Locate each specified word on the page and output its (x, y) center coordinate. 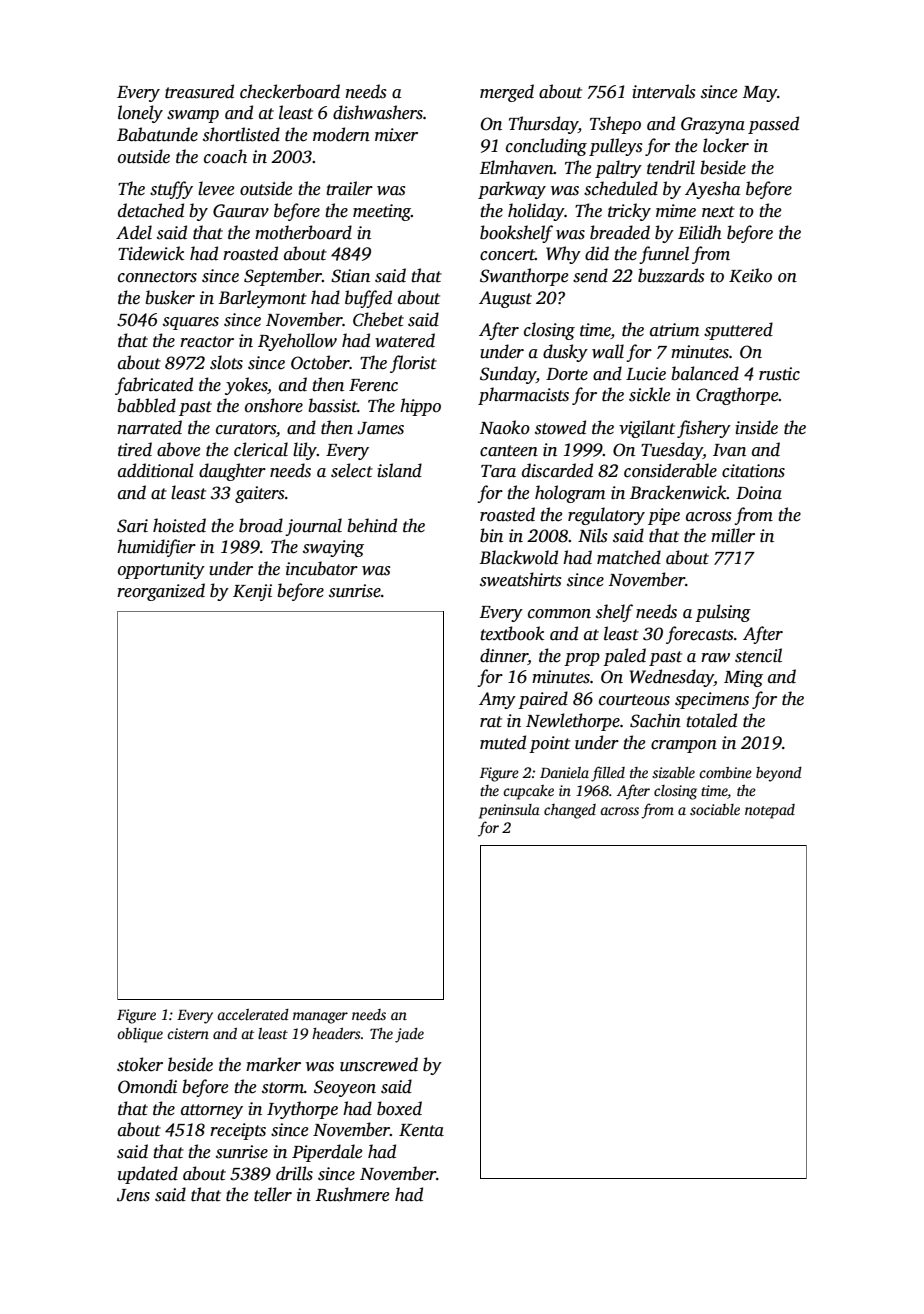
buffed (368, 299)
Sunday (508, 375)
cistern (188, 1033)
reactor (207, 342)
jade (409, 1035)
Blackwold (518, 557)
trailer (349, 188)
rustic (779, 374)
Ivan (729, 450)
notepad (770, 811)
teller (273, 1194)
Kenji (252, 592)
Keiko (750, 275)
